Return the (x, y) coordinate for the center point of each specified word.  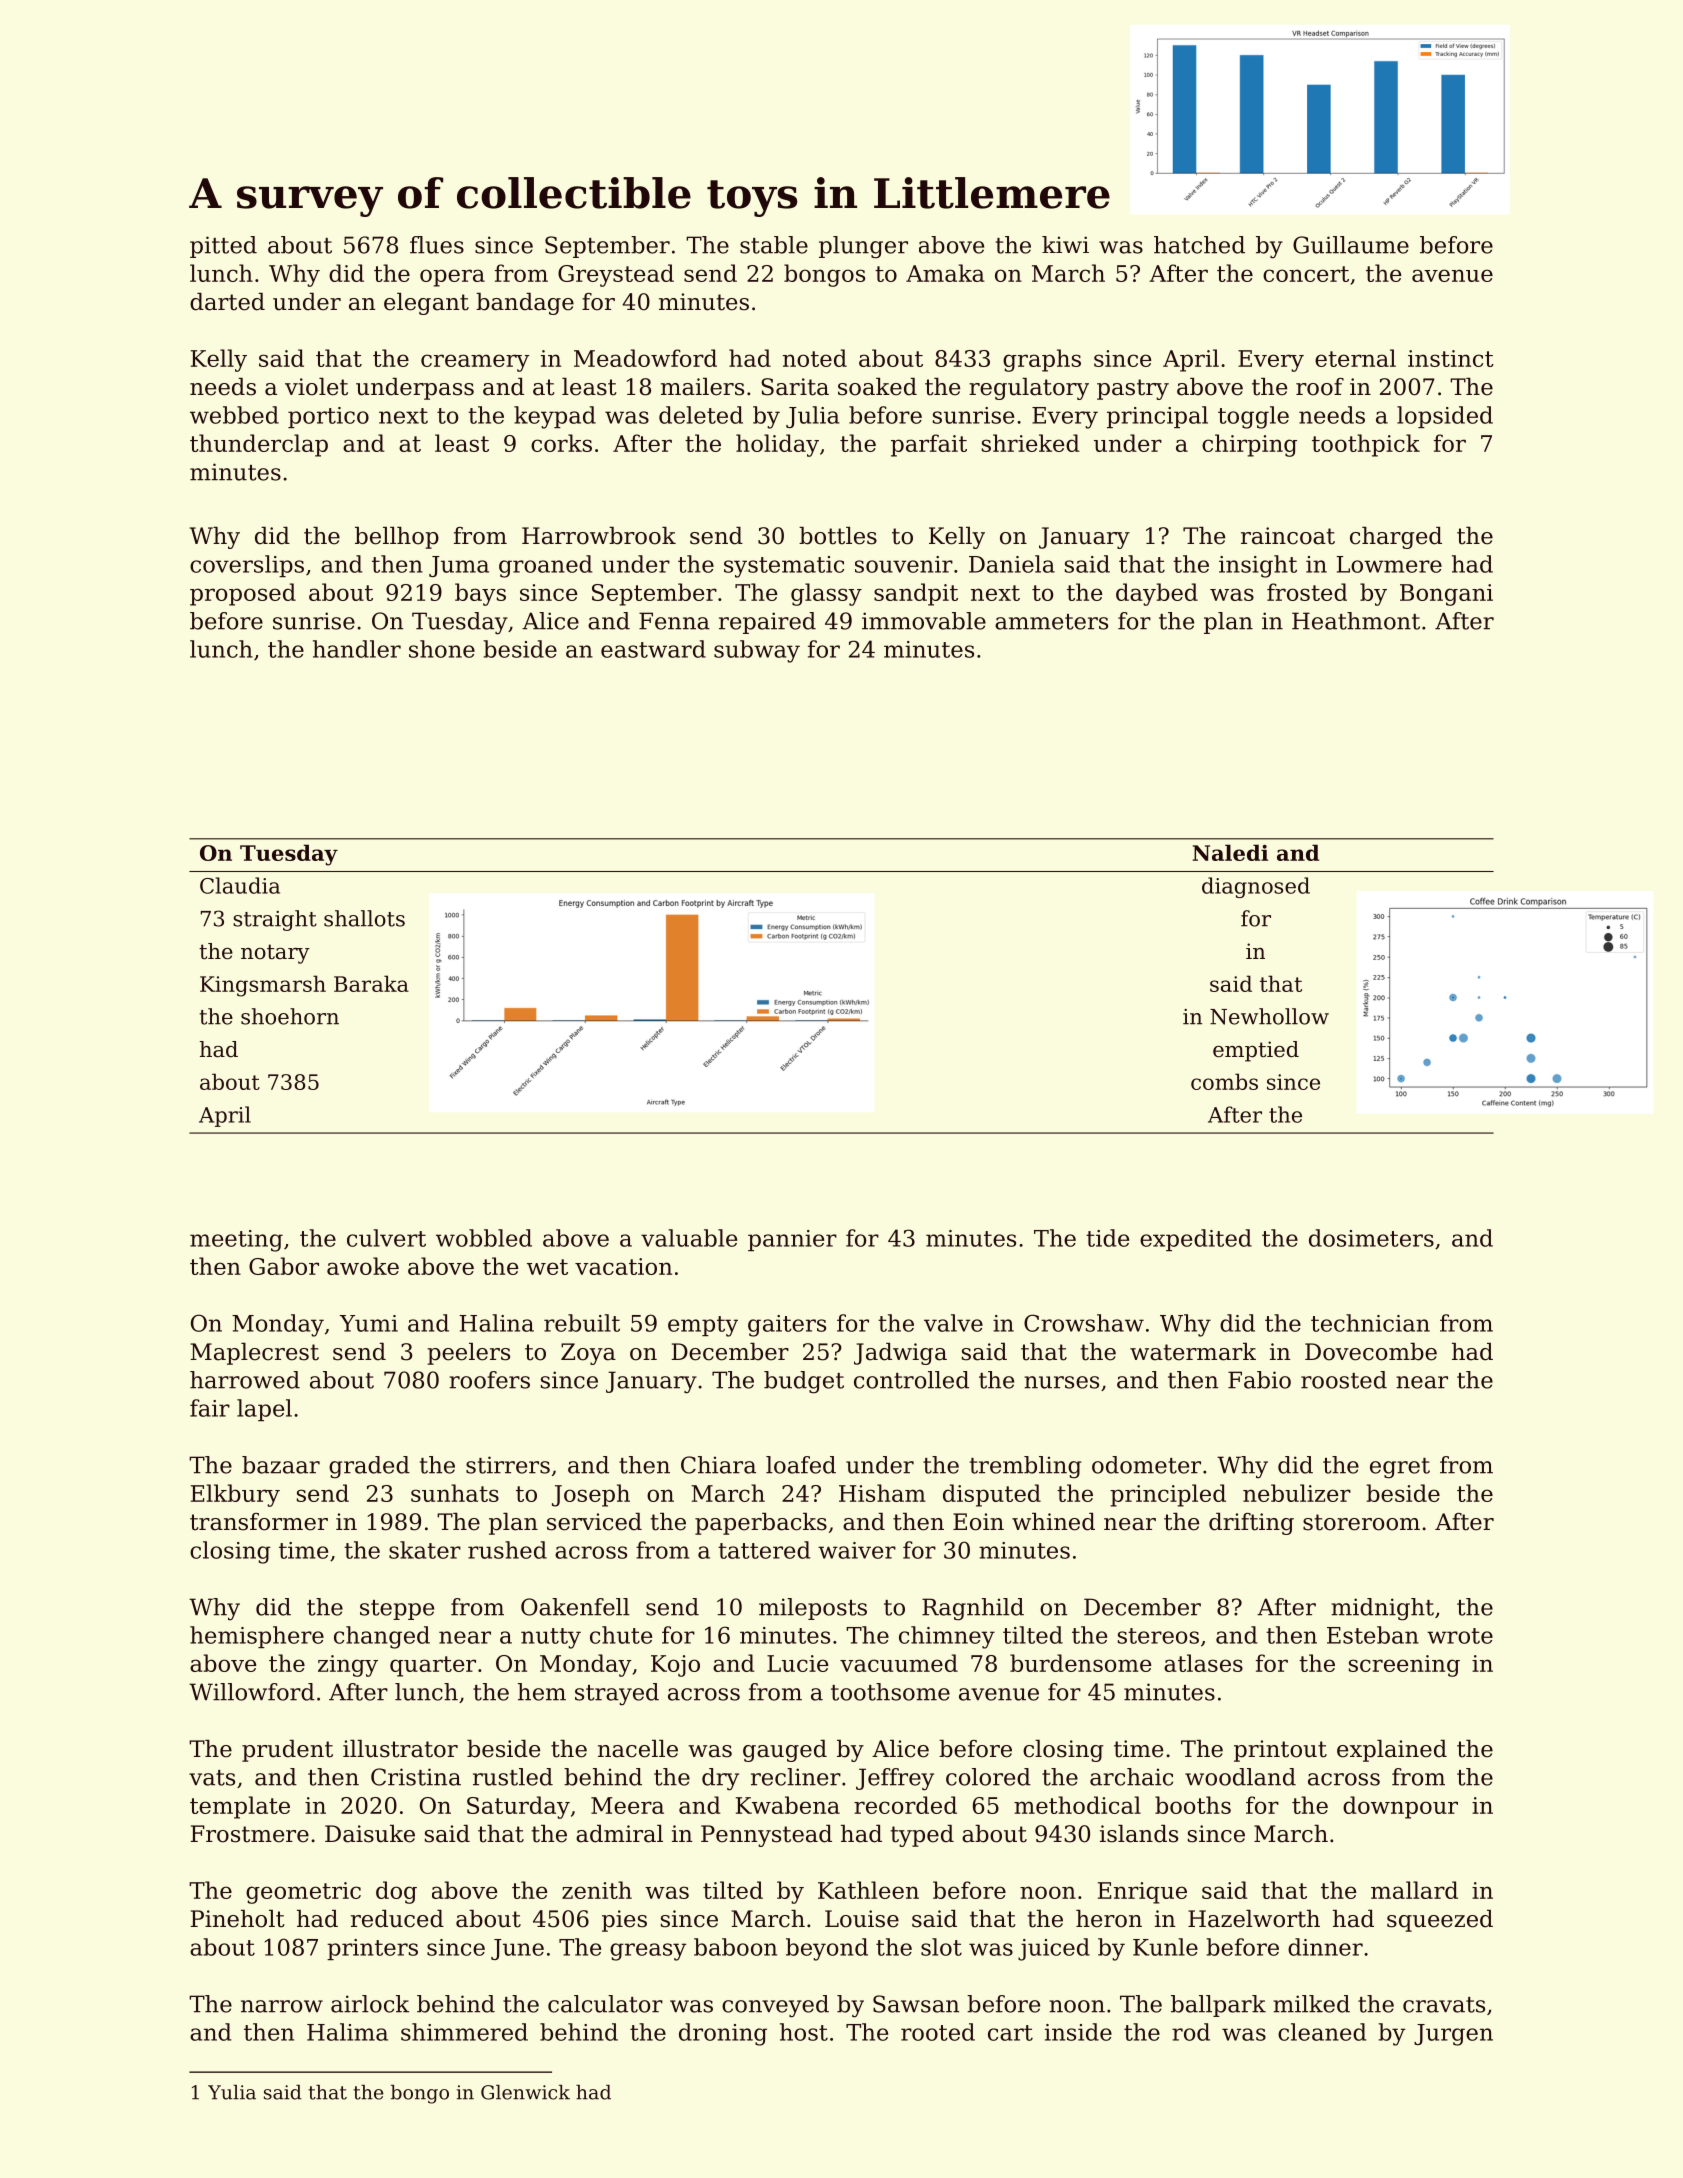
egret (1400, 1468)
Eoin (978, 1522)
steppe (397, 1610)
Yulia (232, 2092)
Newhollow (1269, 1016)
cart (1010, 2033)
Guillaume (1351, 245)
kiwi (1065, 244)
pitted (223, 247)
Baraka (371, 983)
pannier (792, 1240)
